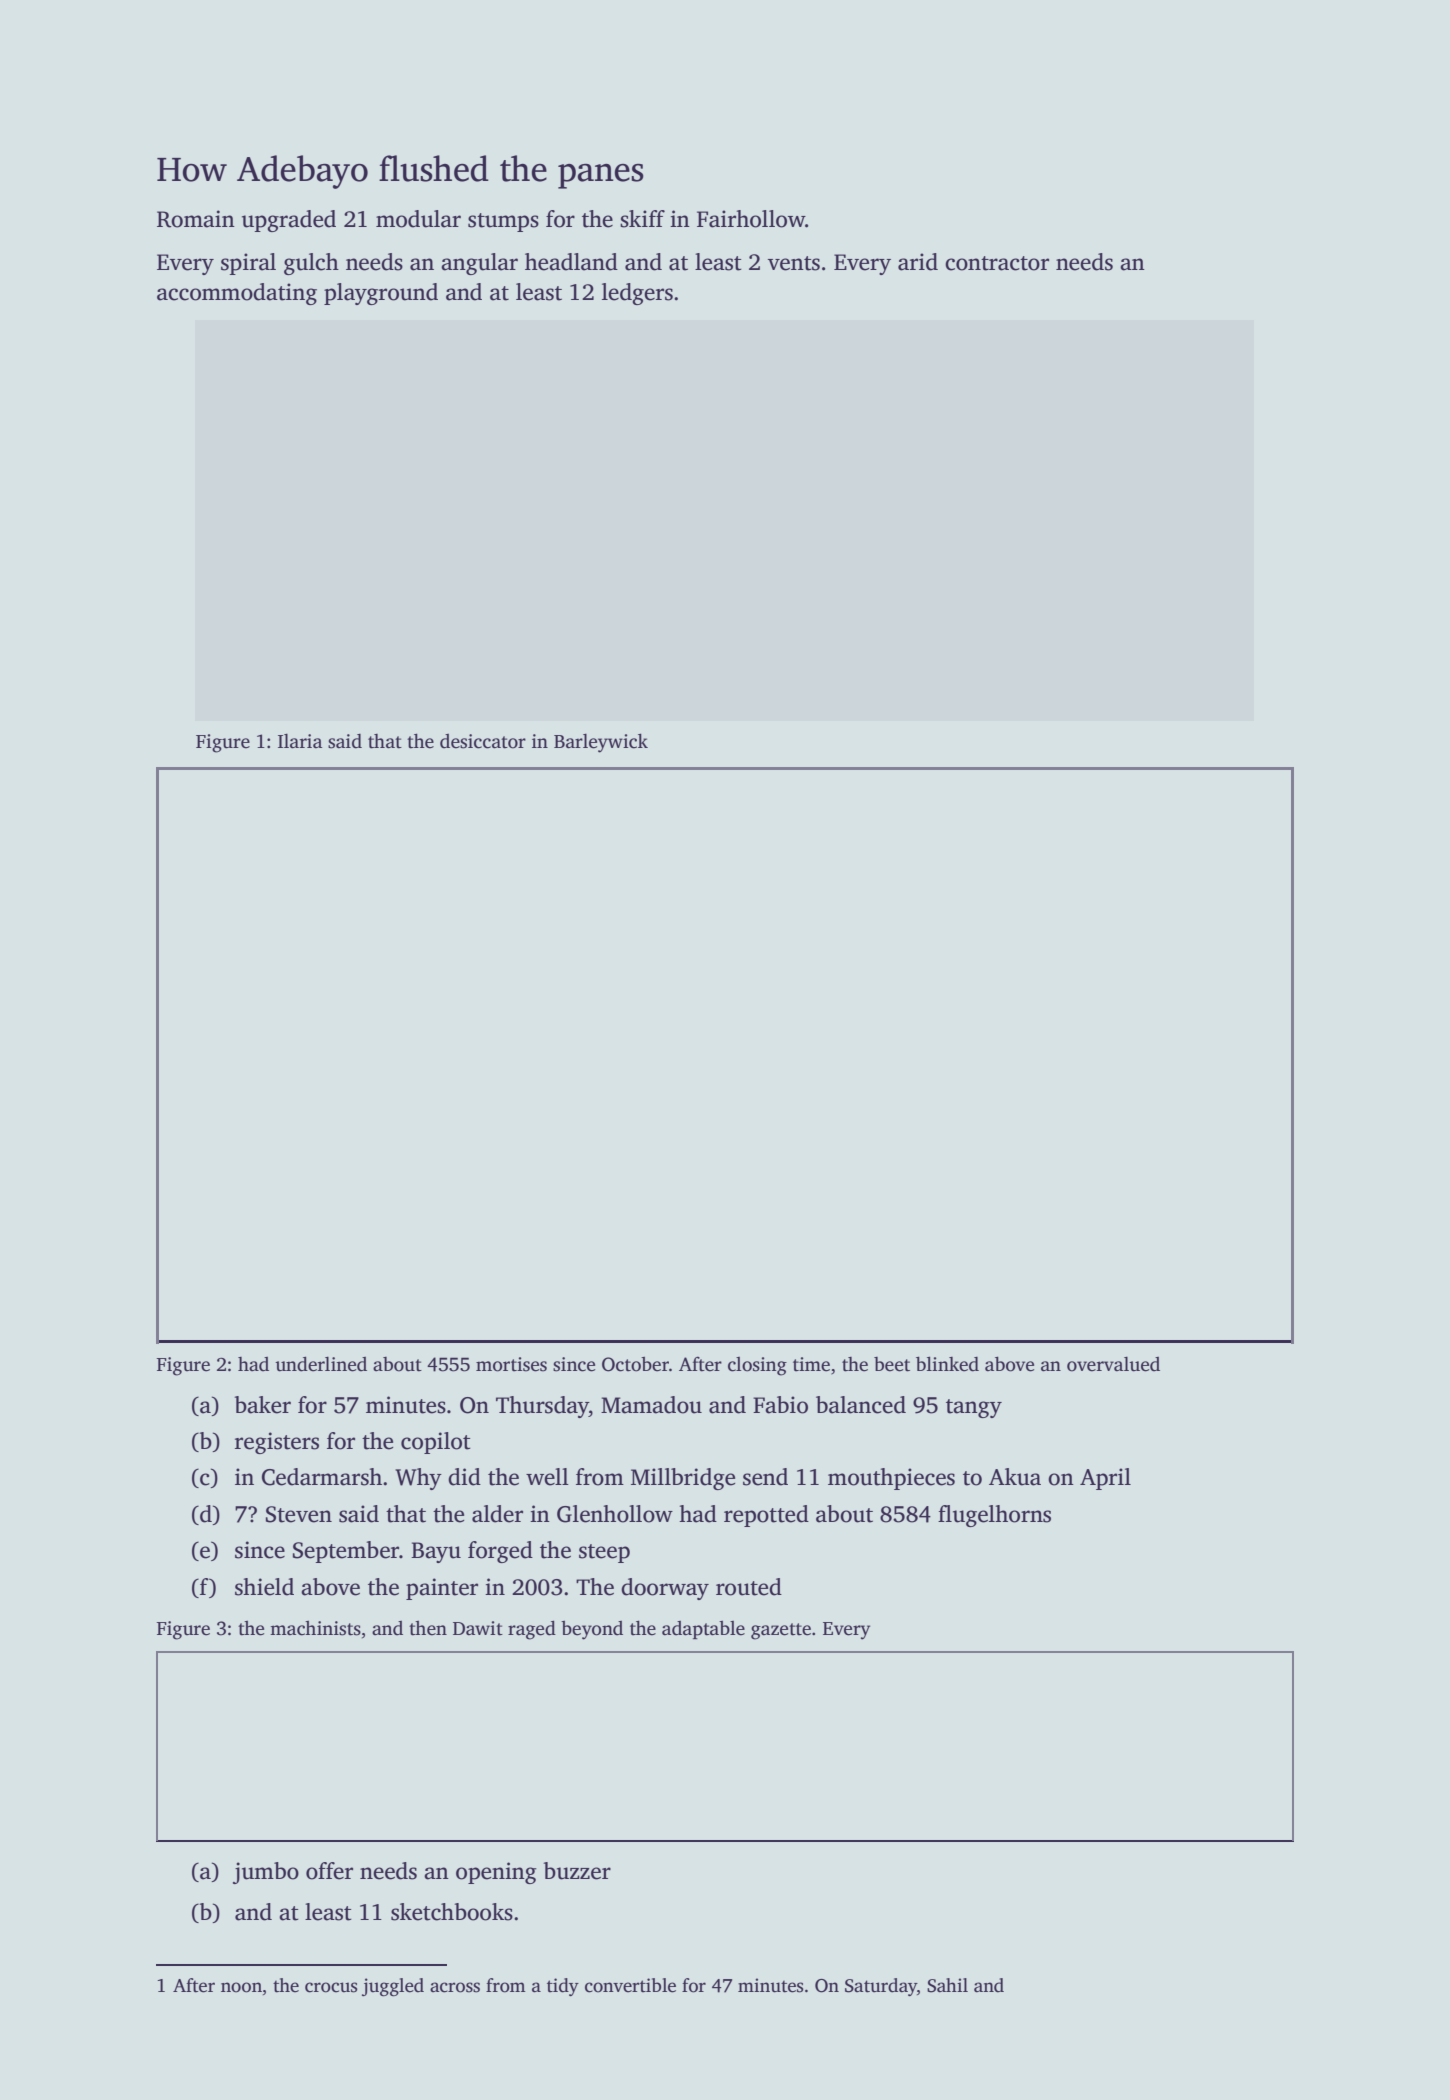 The width and height of the image is (1450, 2100). I want to click on contractor, so click(997, 263).
